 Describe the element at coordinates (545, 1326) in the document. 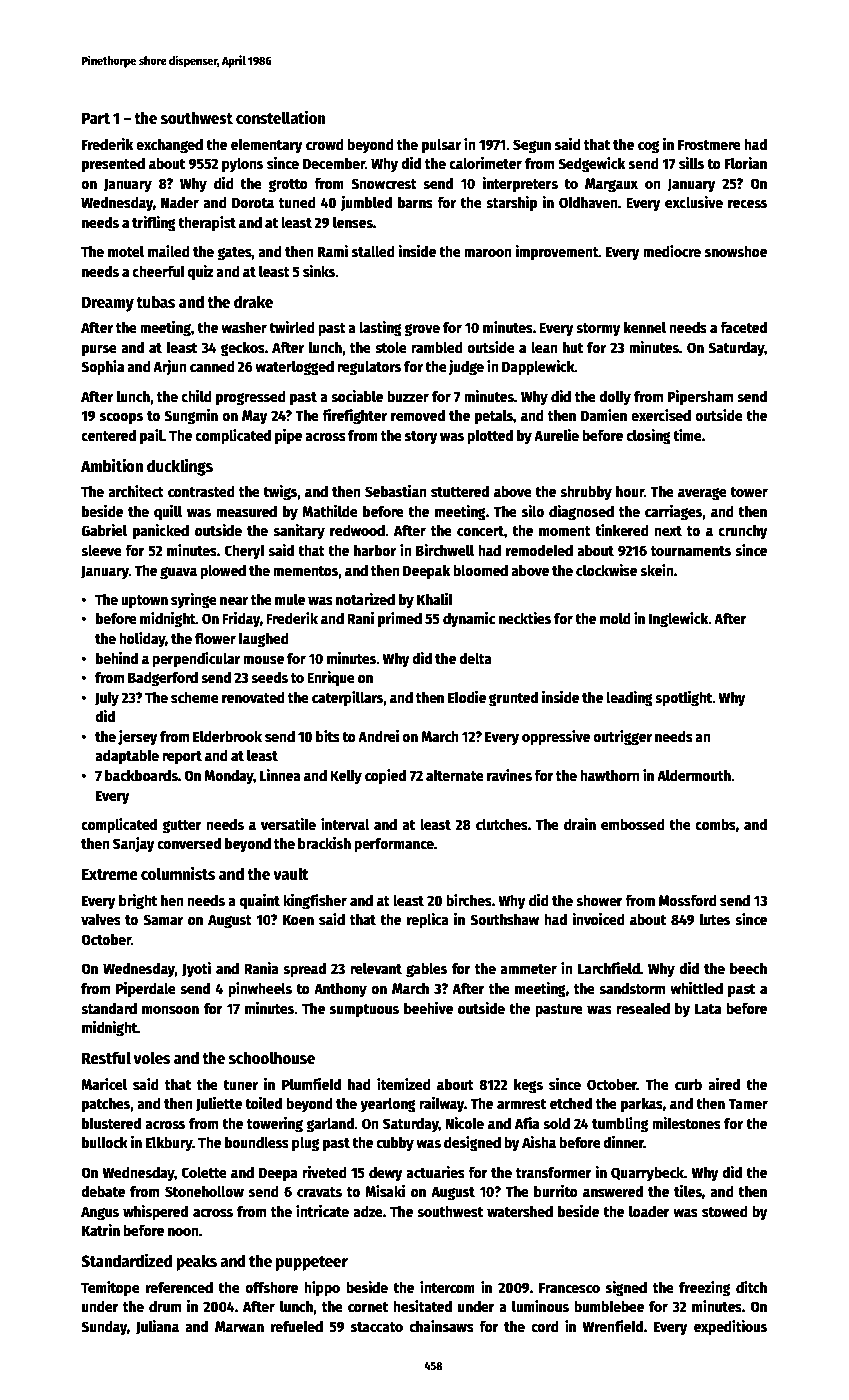

I see `cord` at that location.
